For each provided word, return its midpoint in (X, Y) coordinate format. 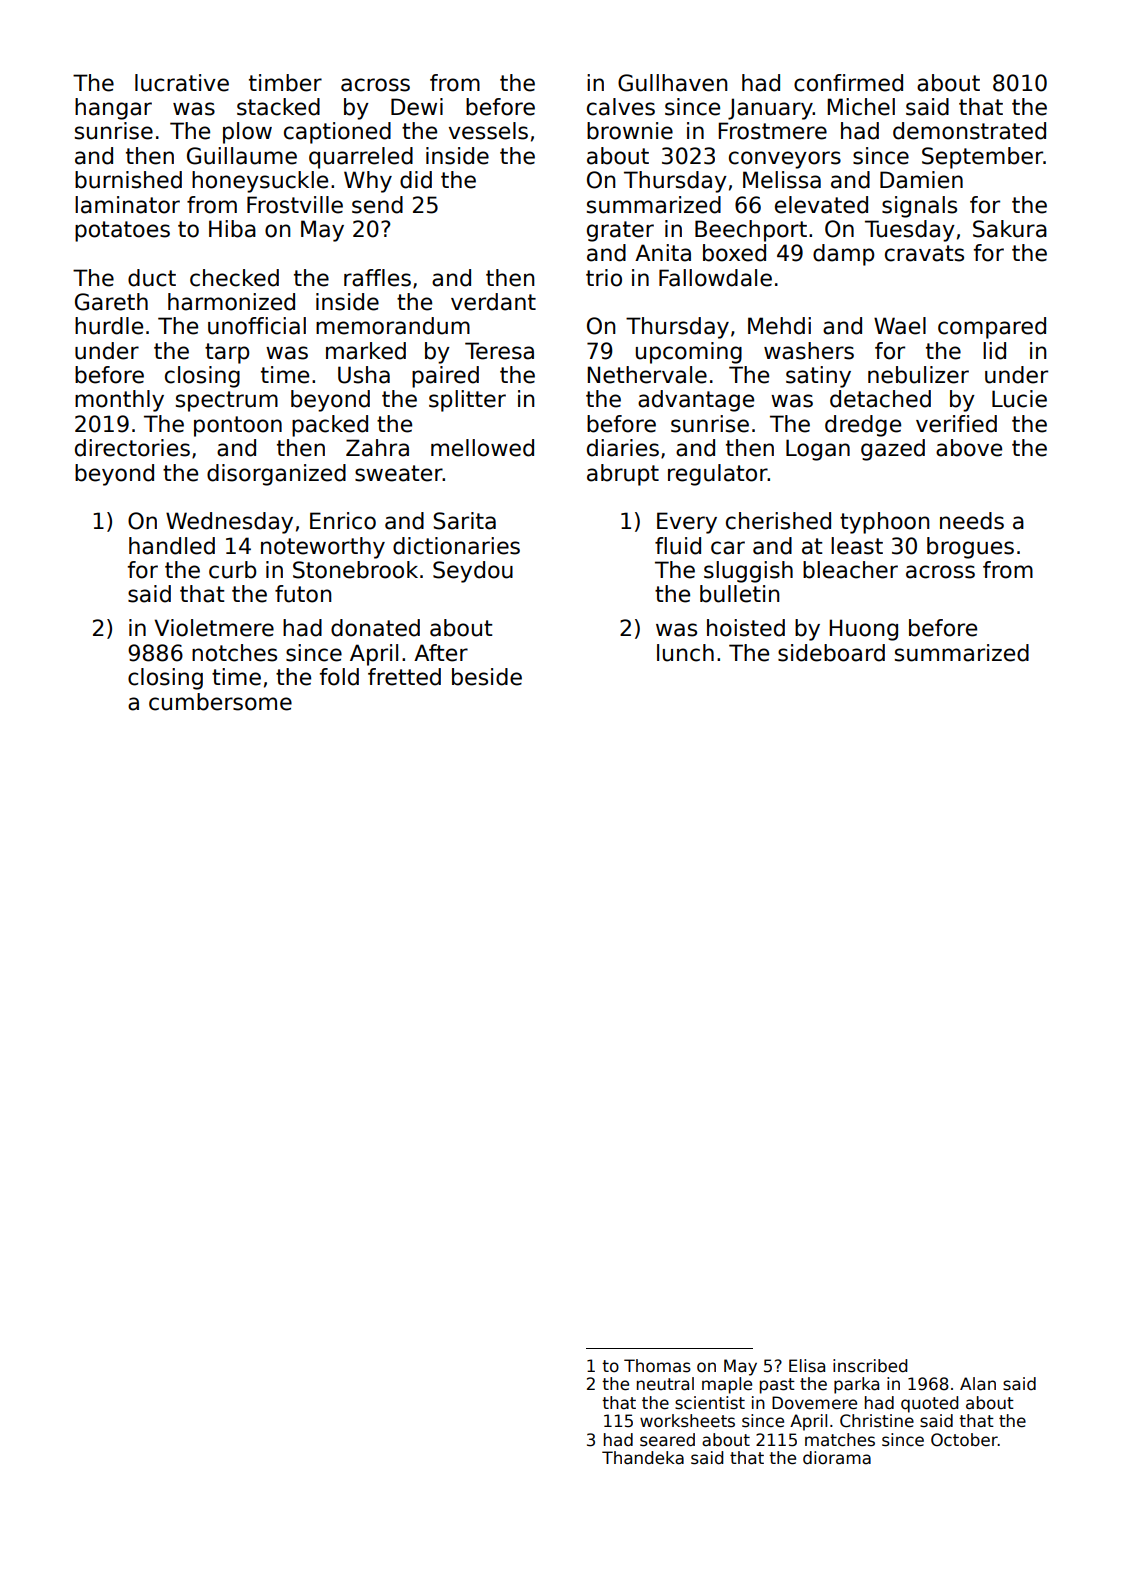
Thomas (657, 1366)
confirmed (848, 83)
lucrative (182, 83)
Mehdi (779, 326)
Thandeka (643, 1458)
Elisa (807, 1366)
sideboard (831, 653)
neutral (665, 1384)
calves (621, 107)
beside (487, 677)
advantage (696, 401)
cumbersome (220, 702)
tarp (227, 353)
